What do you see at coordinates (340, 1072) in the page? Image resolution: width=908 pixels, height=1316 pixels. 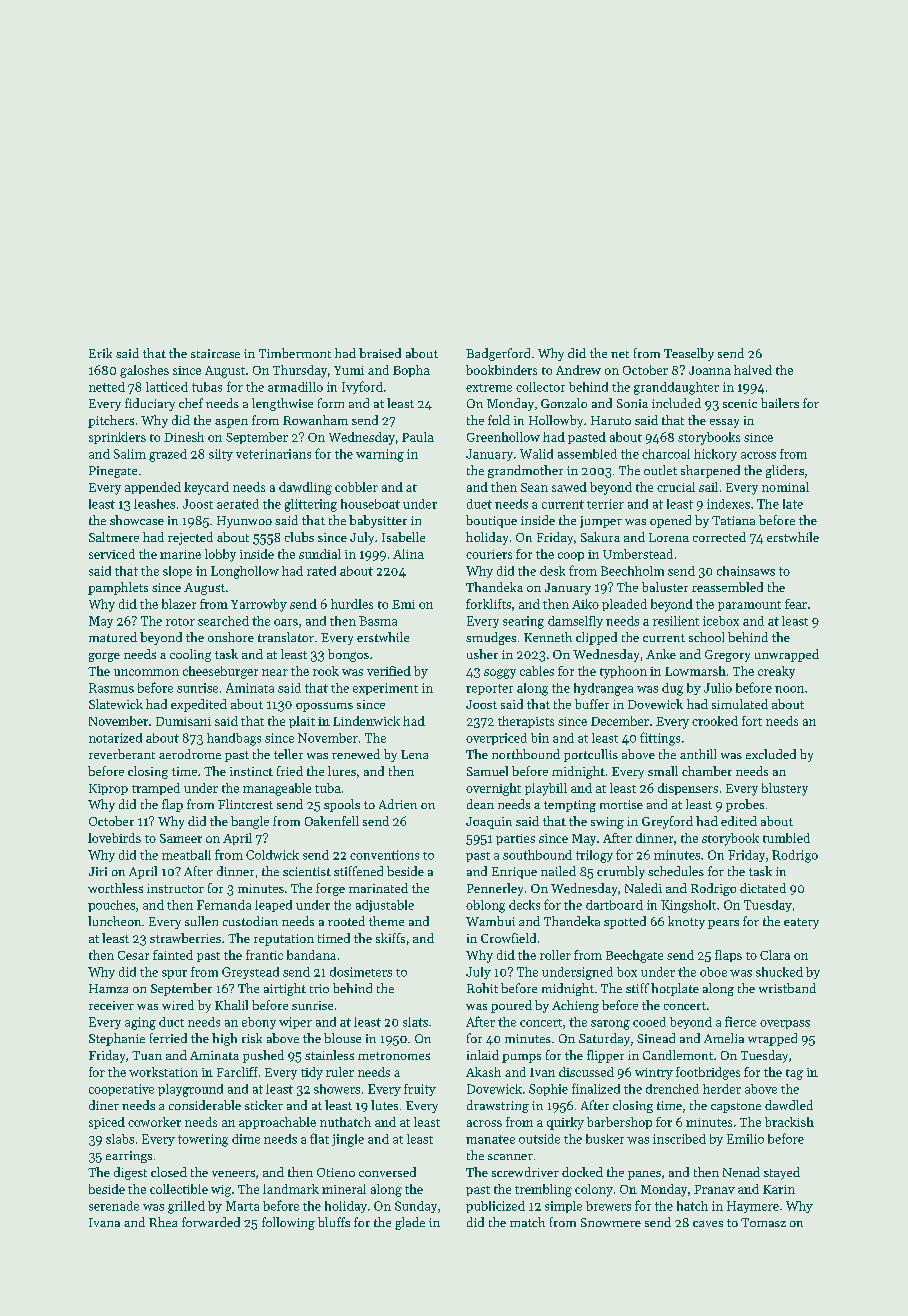 I see `ruler` at bounding box center [340, 1072].
